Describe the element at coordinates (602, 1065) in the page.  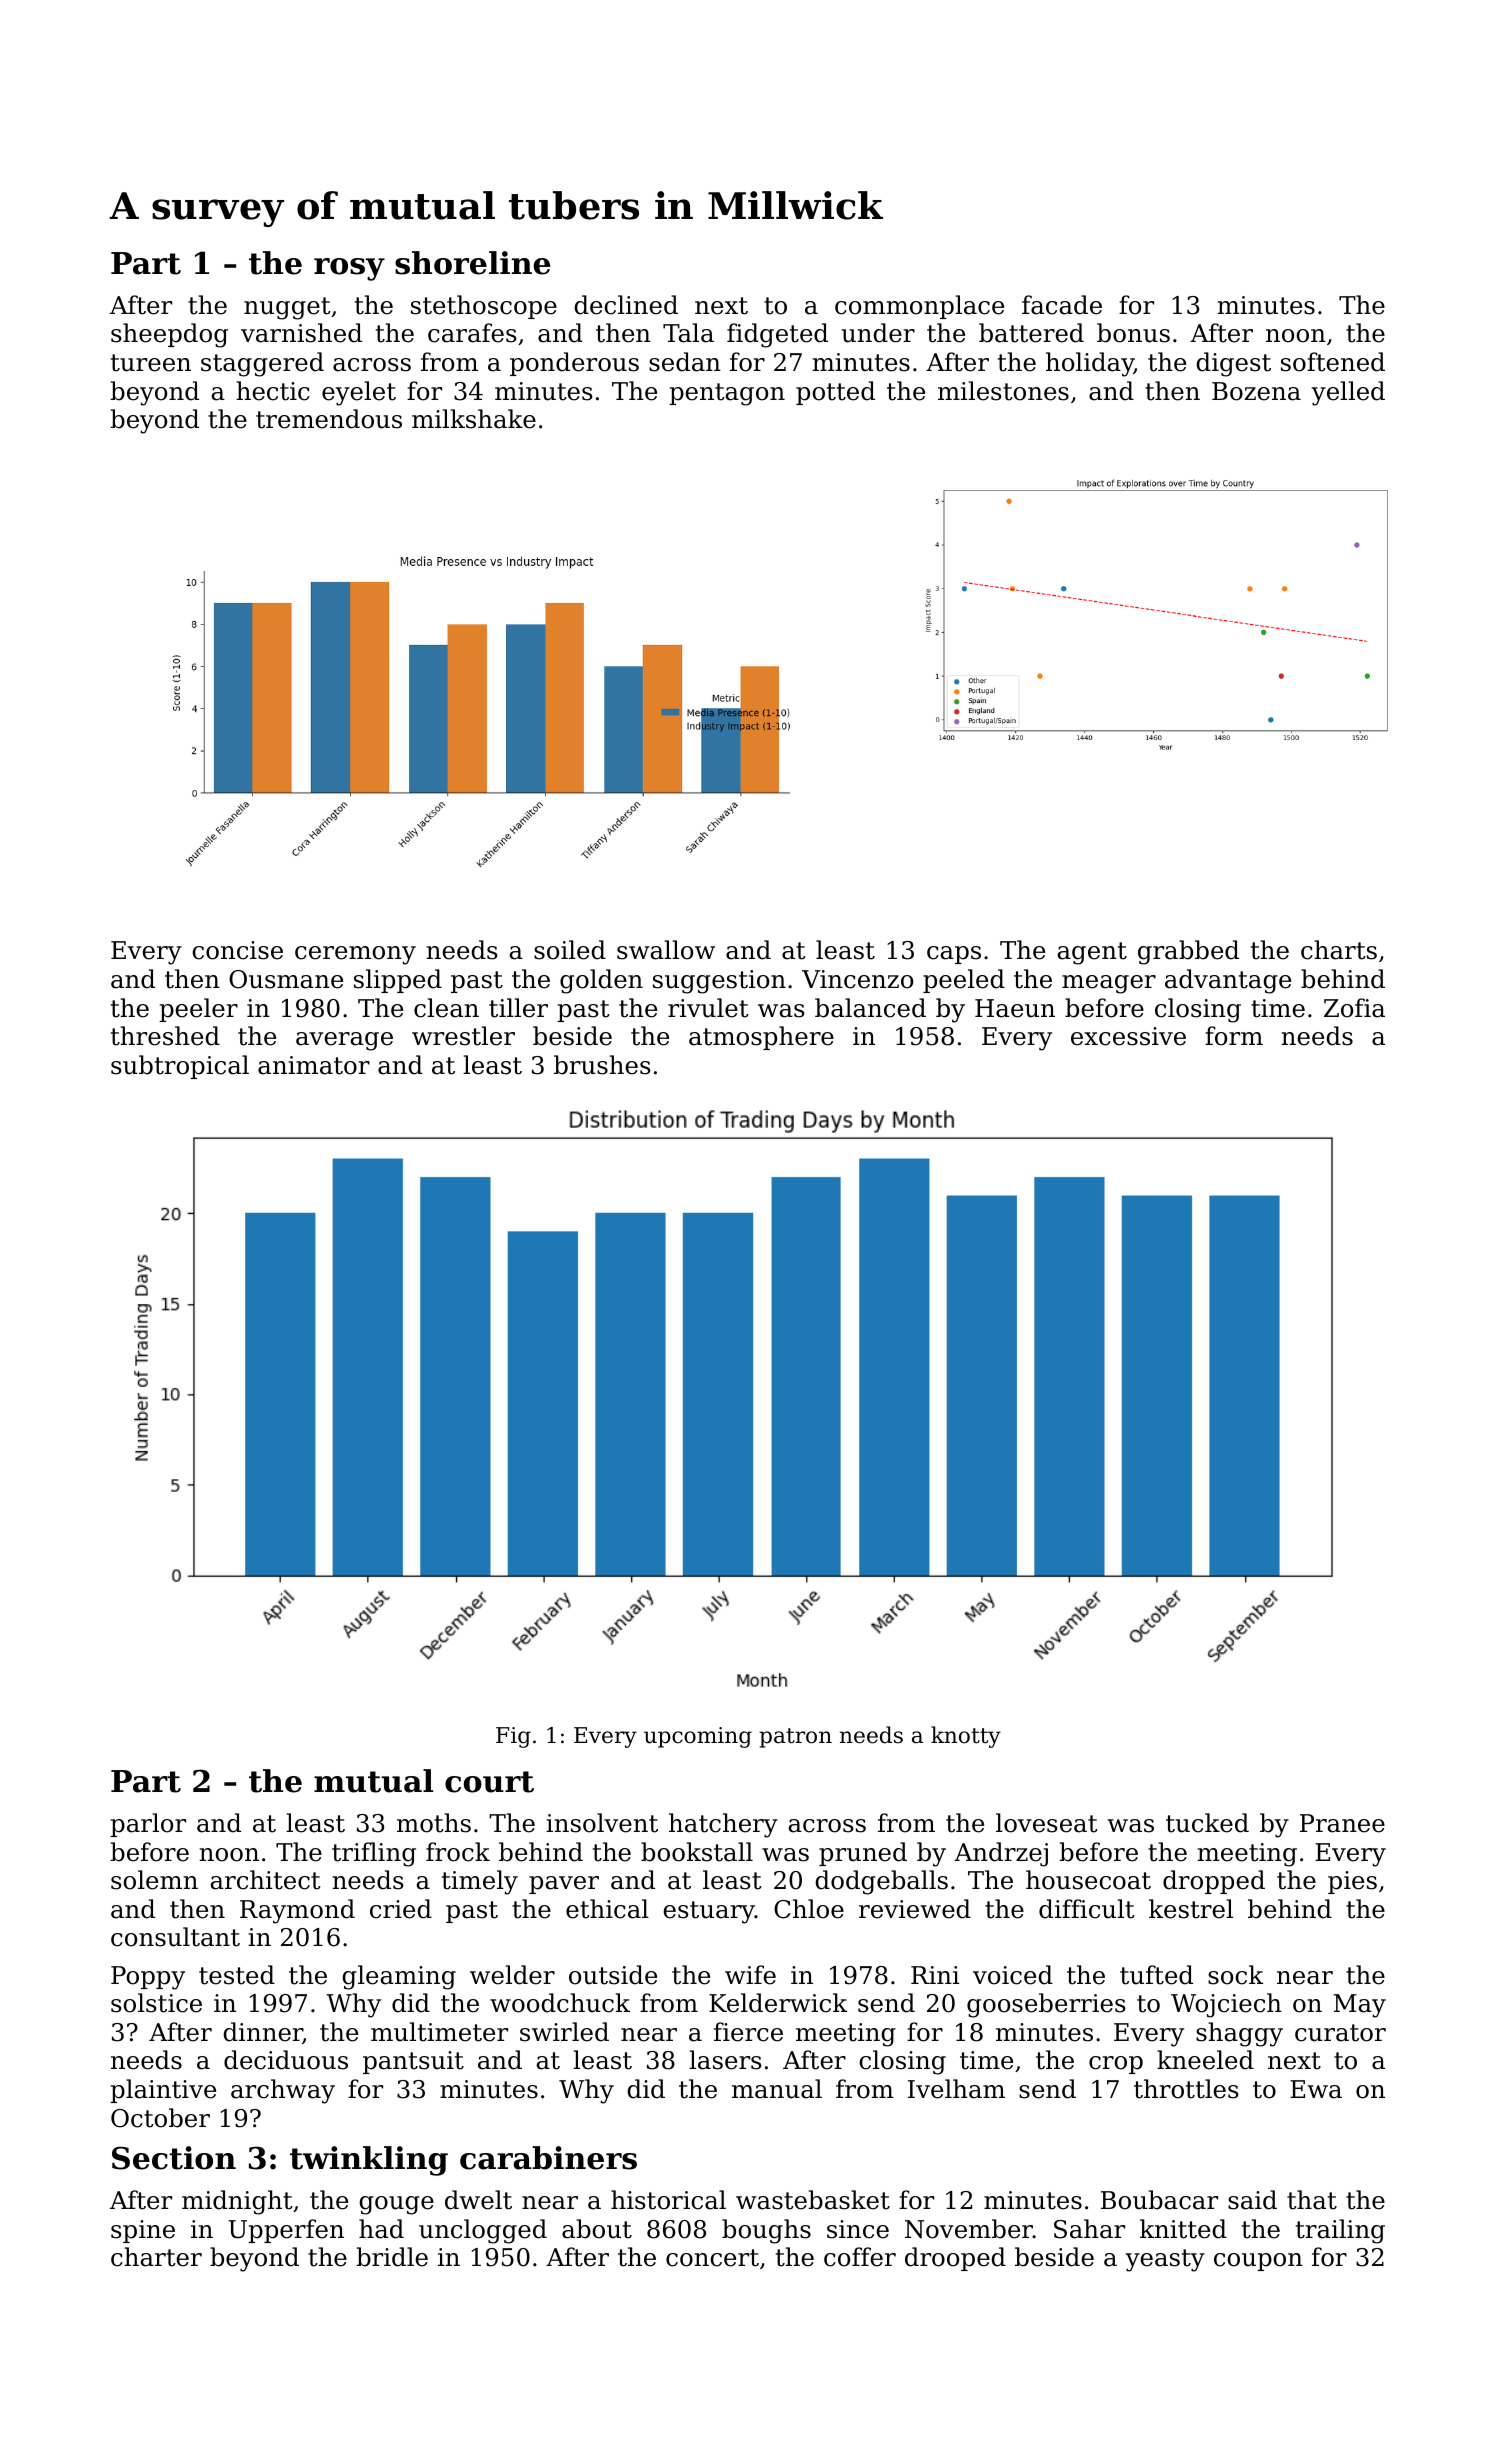
I see `brushes` at that location.
